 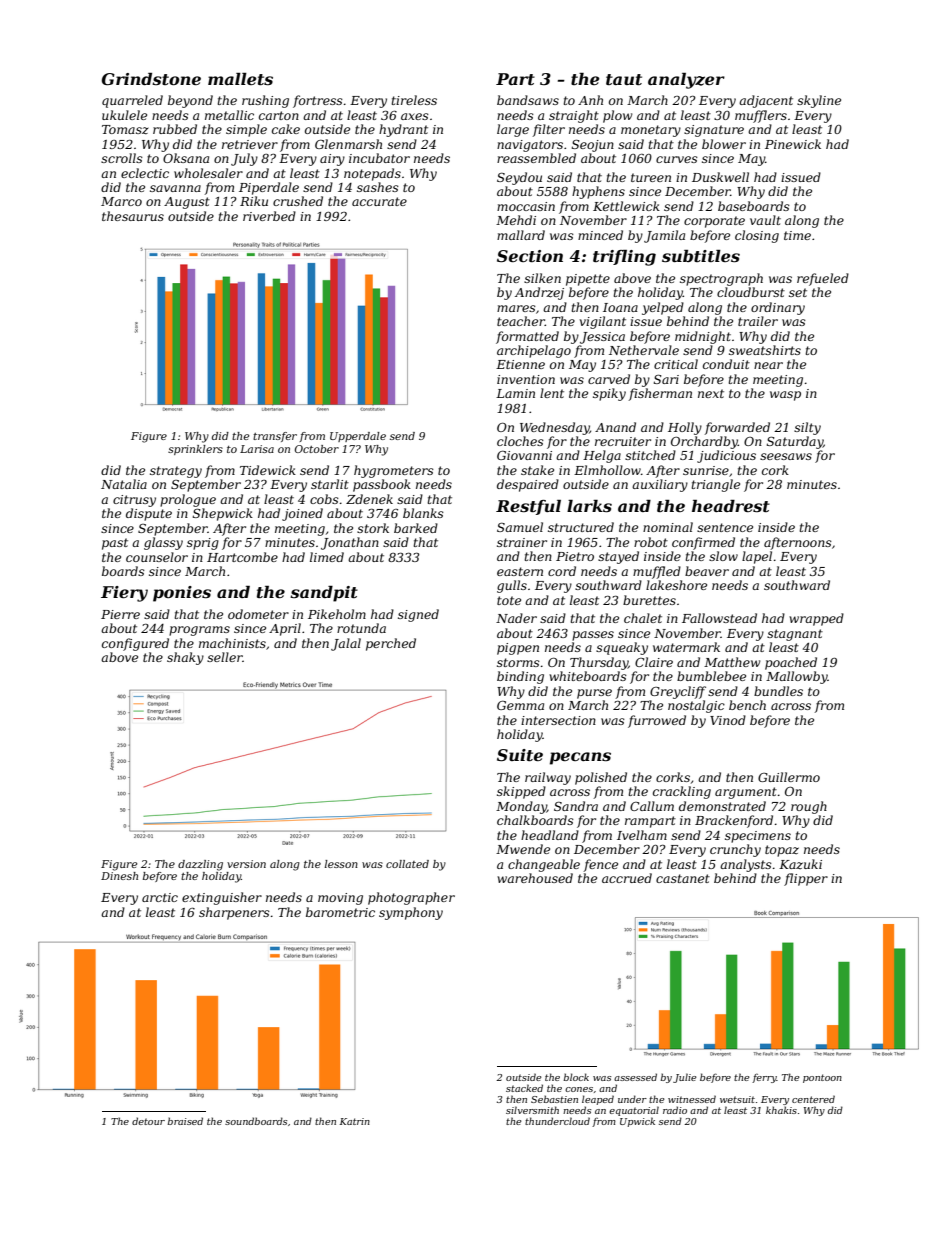 What do you see at coordinates (148, 1121) in the page?
I see `detour` at bounding box center [148, 1121].
